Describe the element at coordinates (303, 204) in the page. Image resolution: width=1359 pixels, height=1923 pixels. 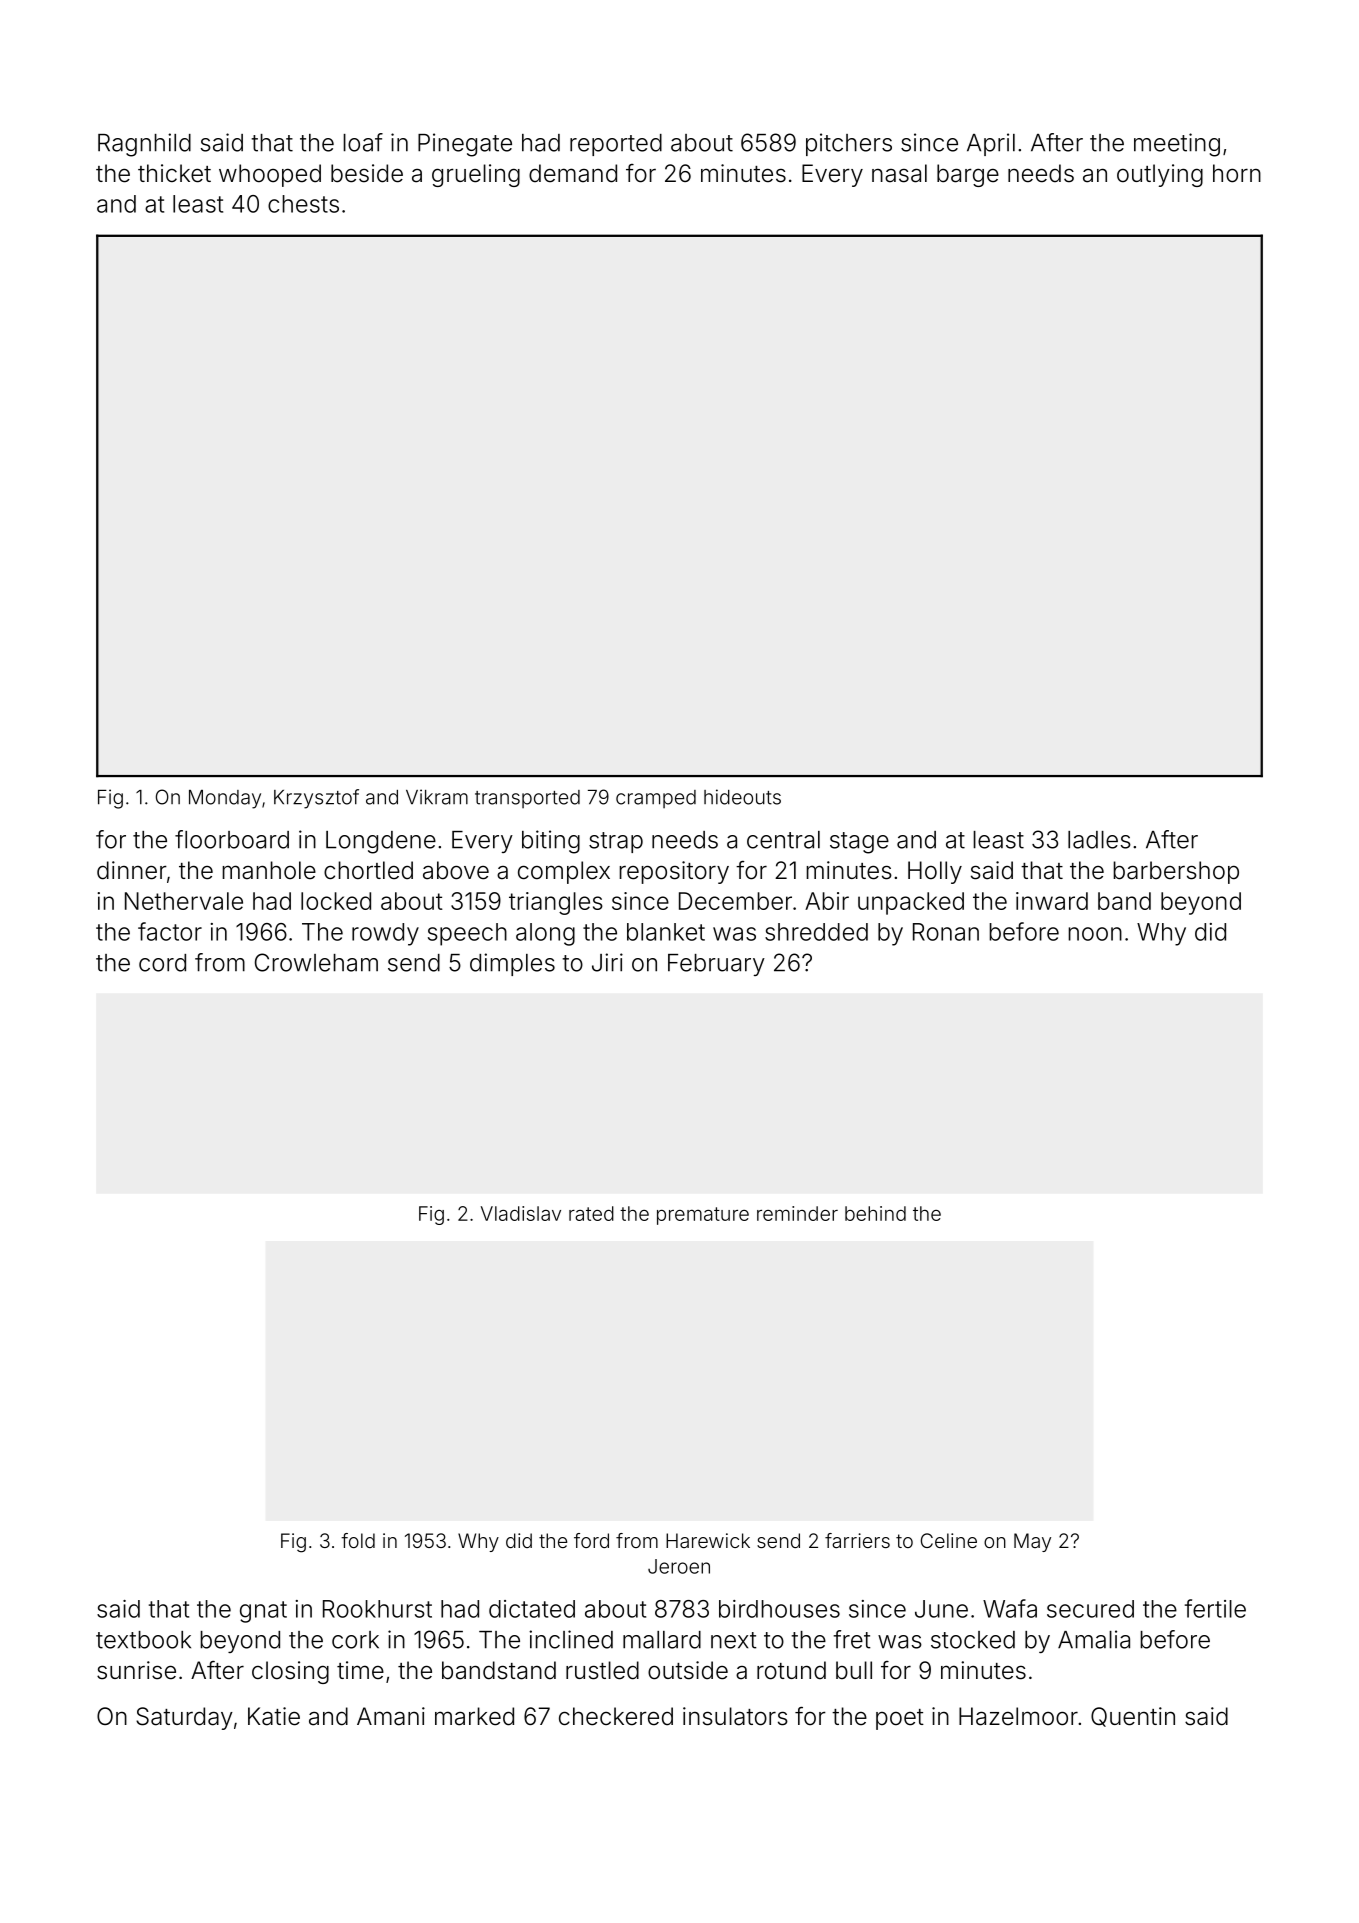
I see `chests` at that location.
